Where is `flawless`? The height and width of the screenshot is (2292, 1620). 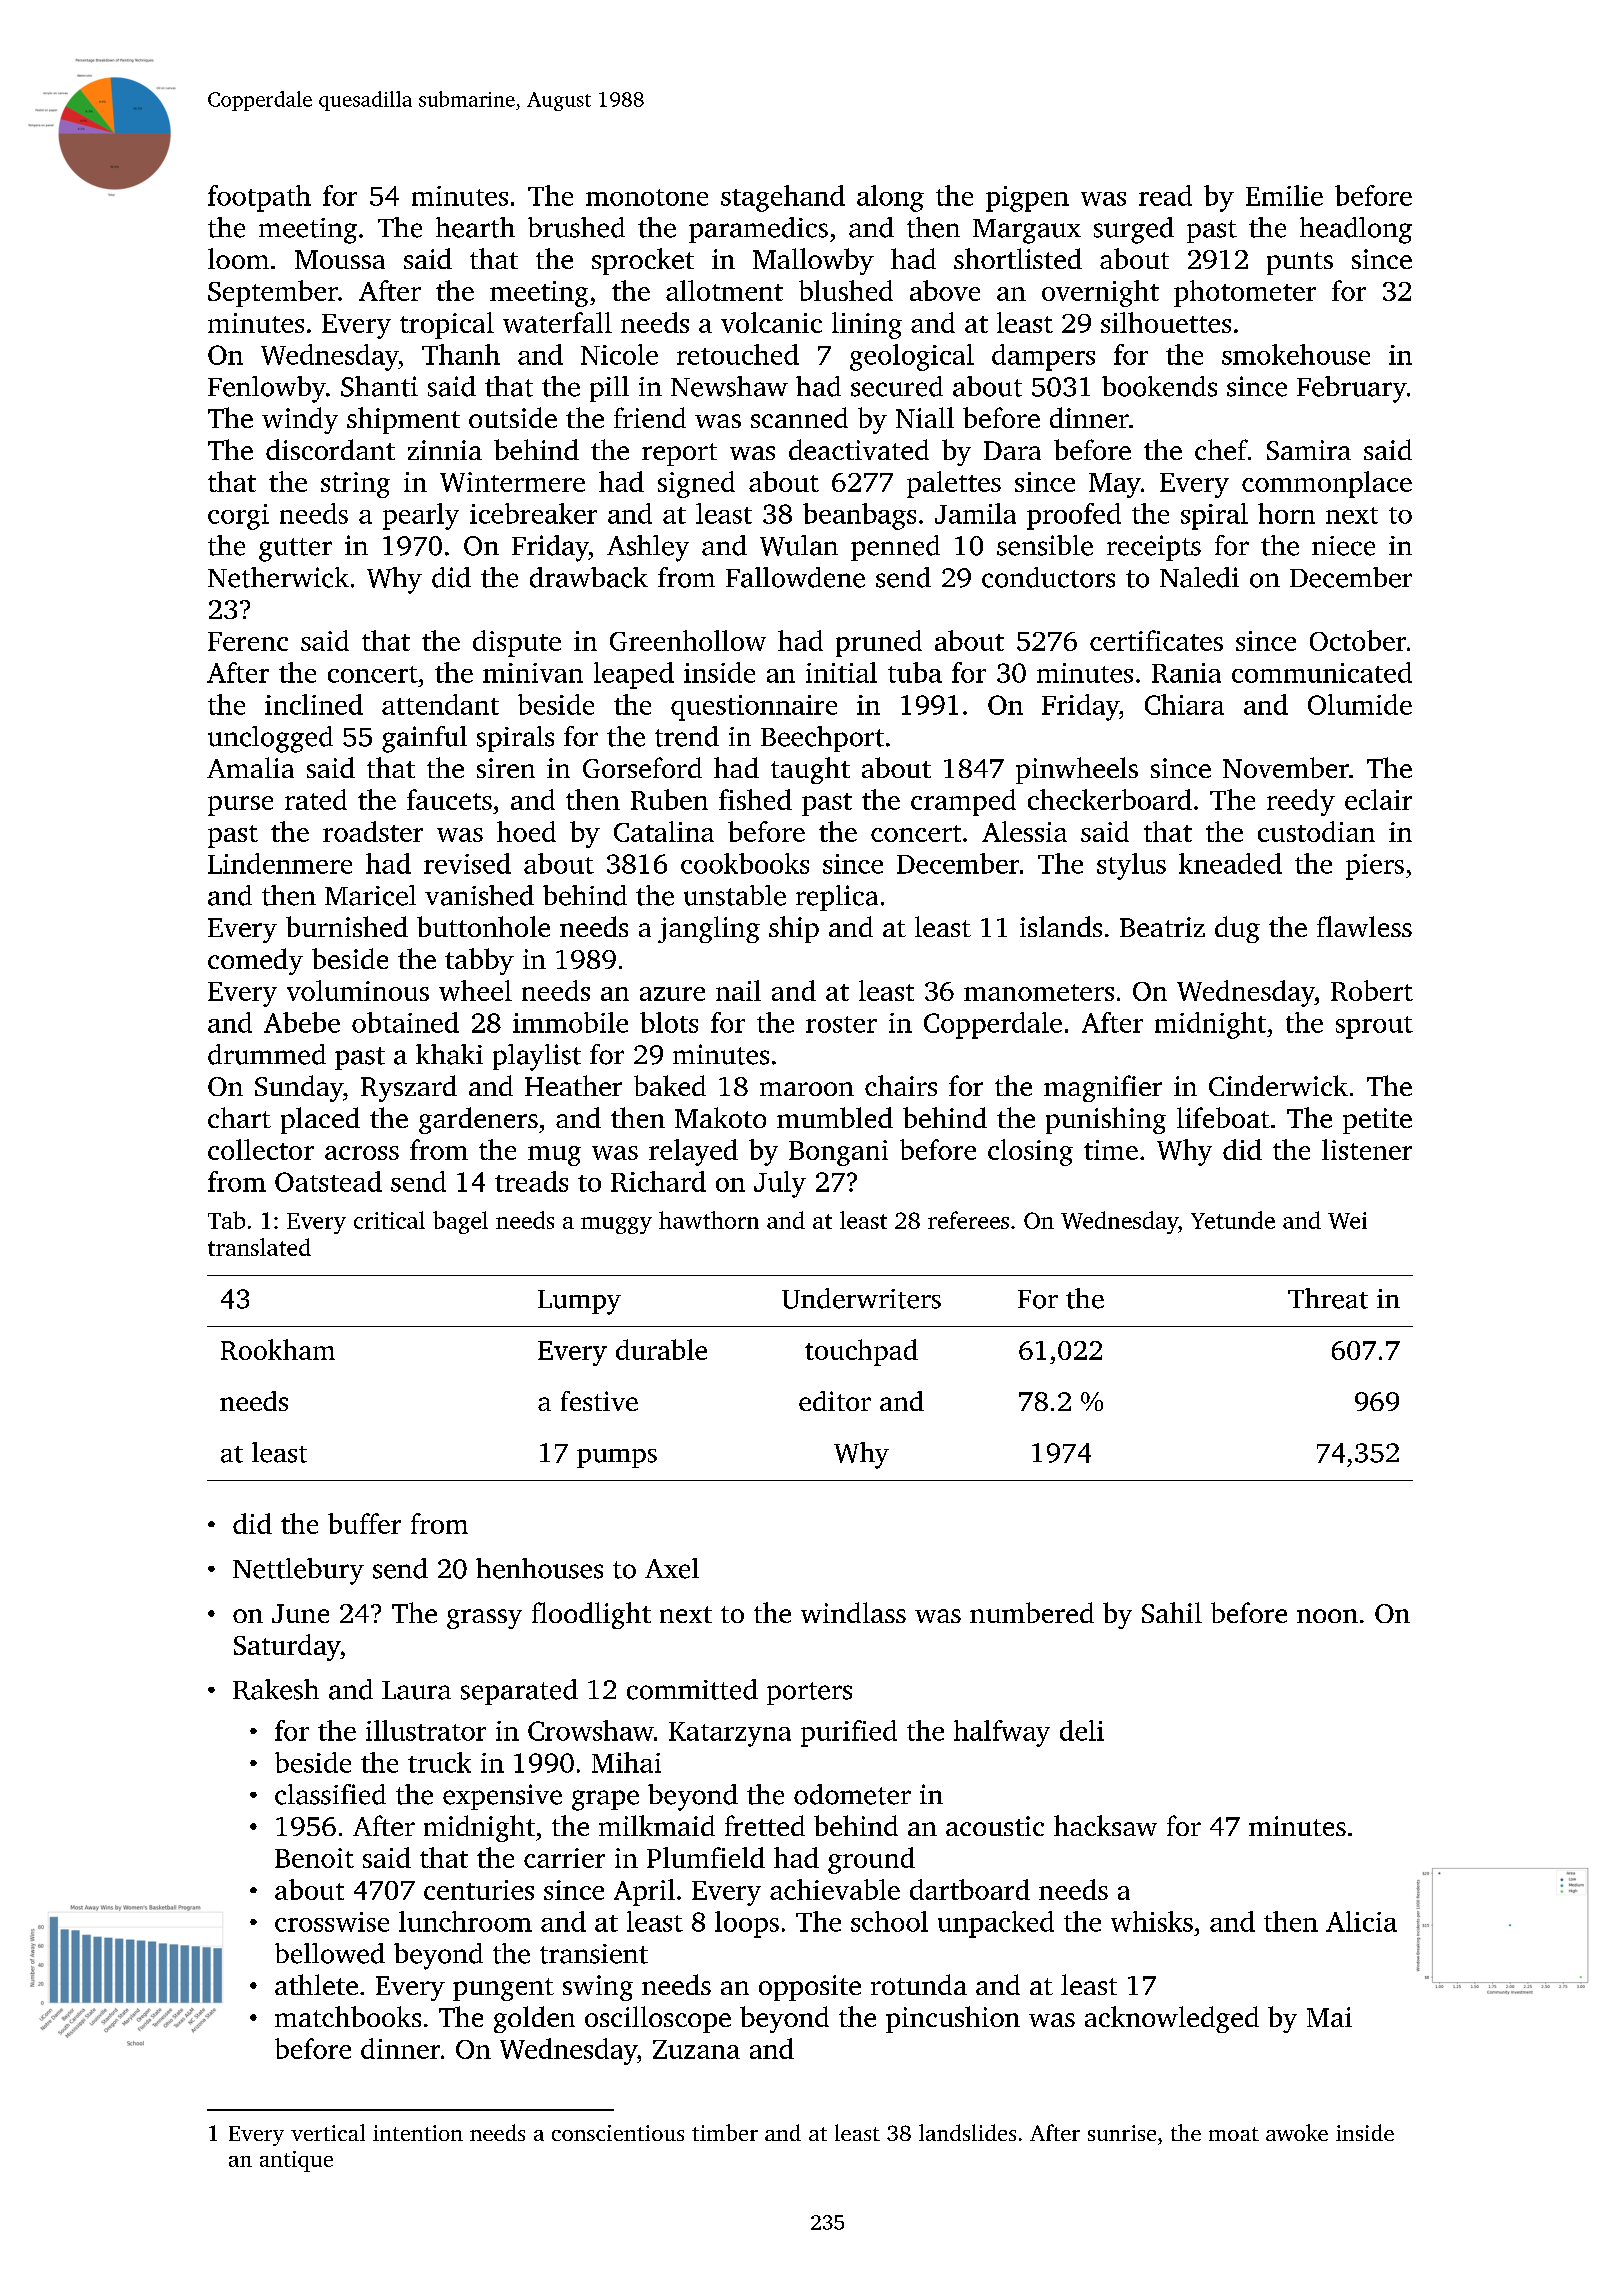 flawless is located at coordinates (1364, 926).
